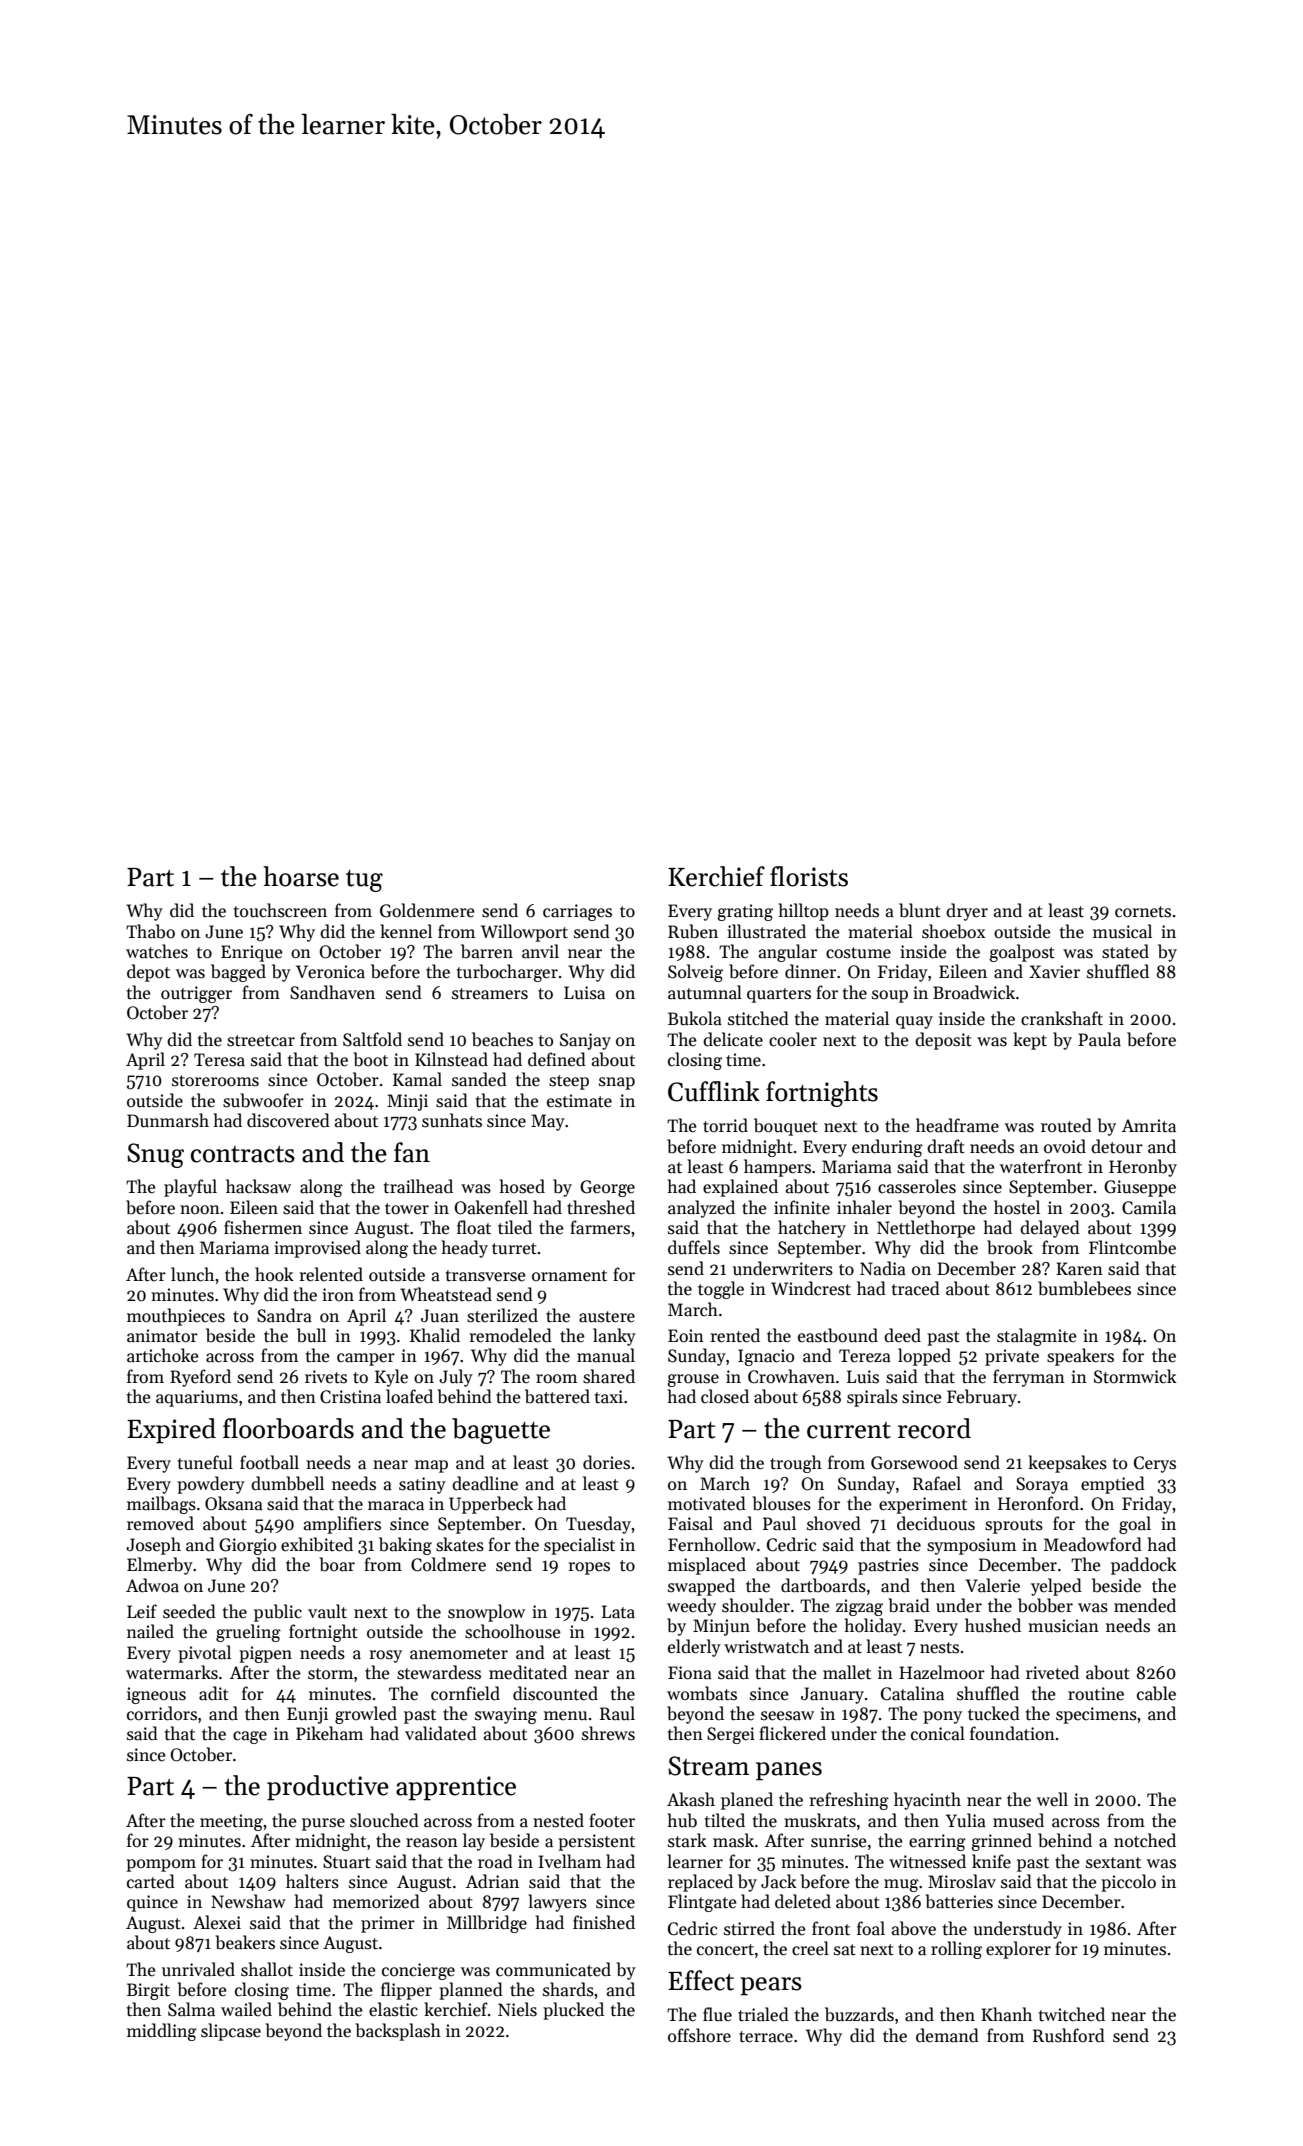 The height and width of the screenshot is (2146, 1303). I want to click on beaches, so click(502, 1039).
